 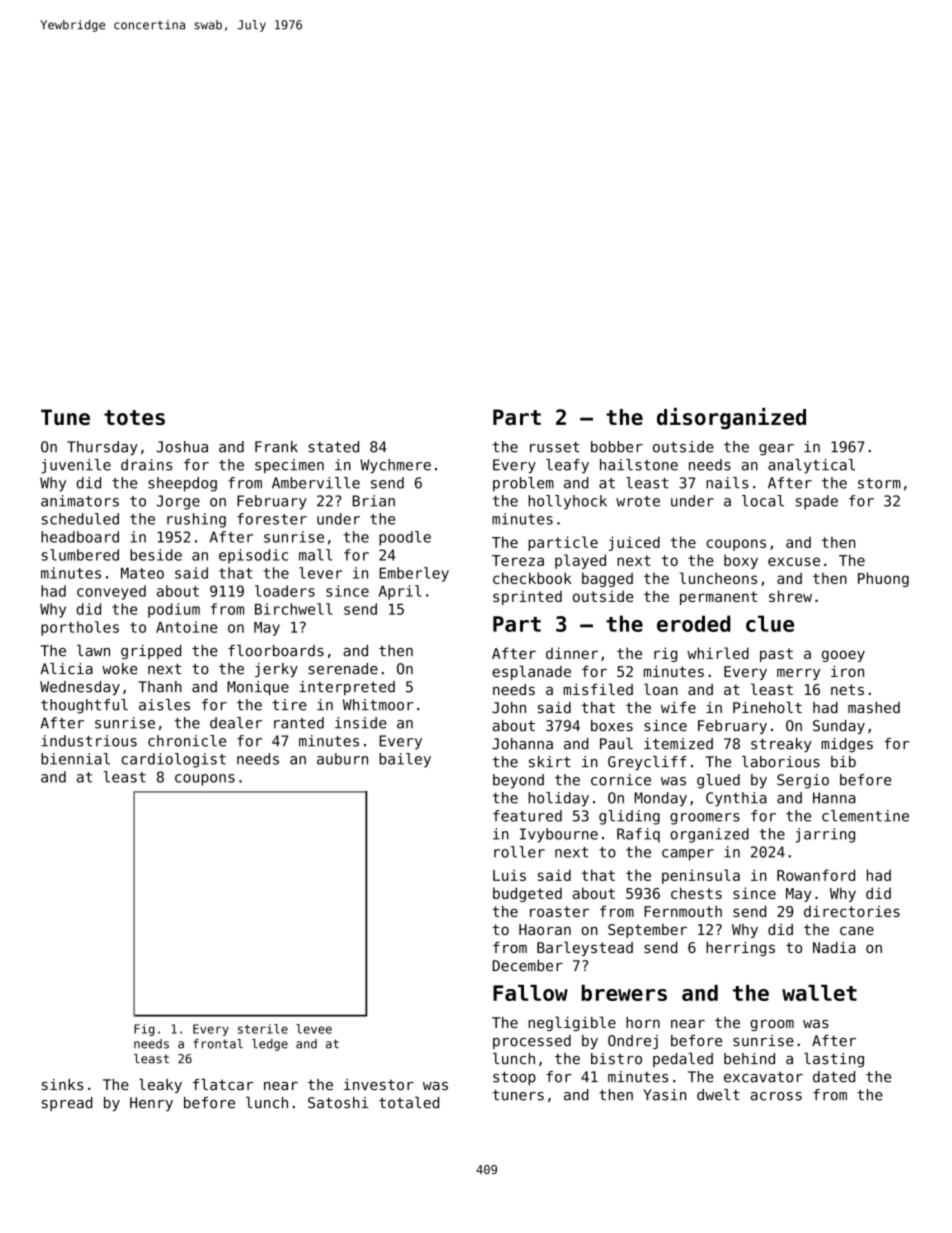 What do you see at coordinates (414, 574) in the screenshot?
I see `Emberley` at bounding box center [414, 574].
